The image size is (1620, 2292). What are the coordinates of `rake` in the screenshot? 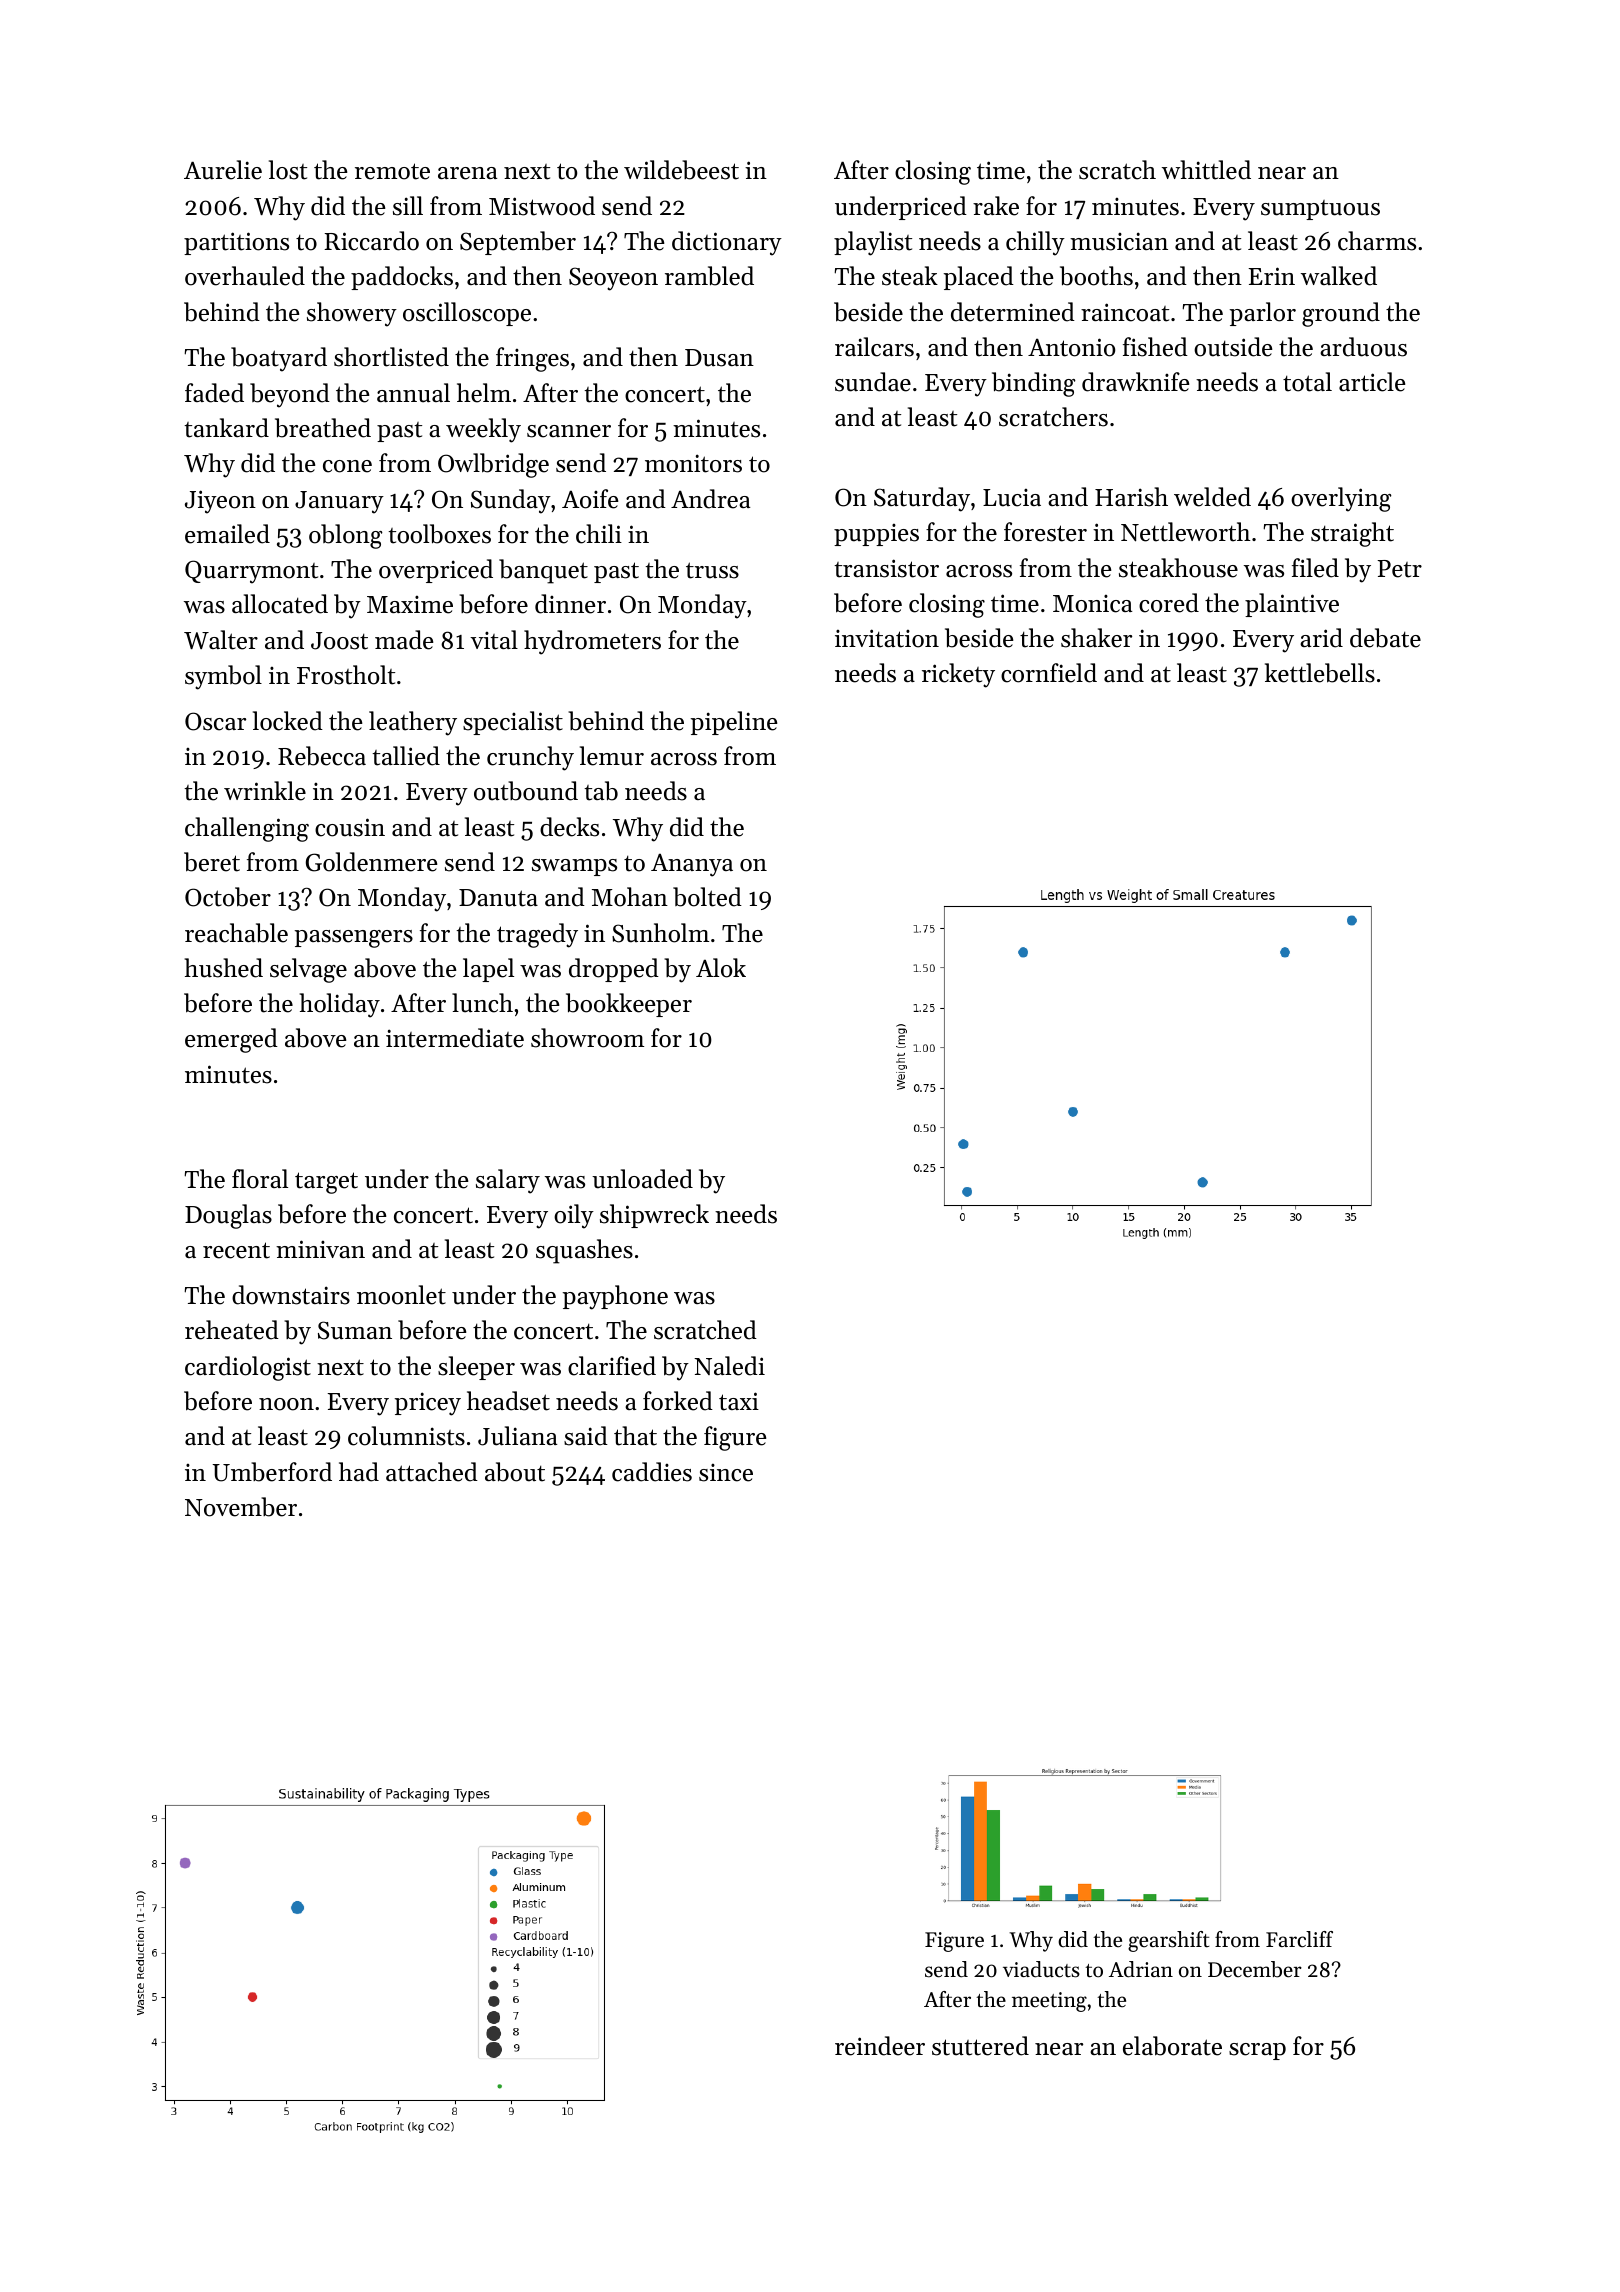 It's located at (996, 206).
